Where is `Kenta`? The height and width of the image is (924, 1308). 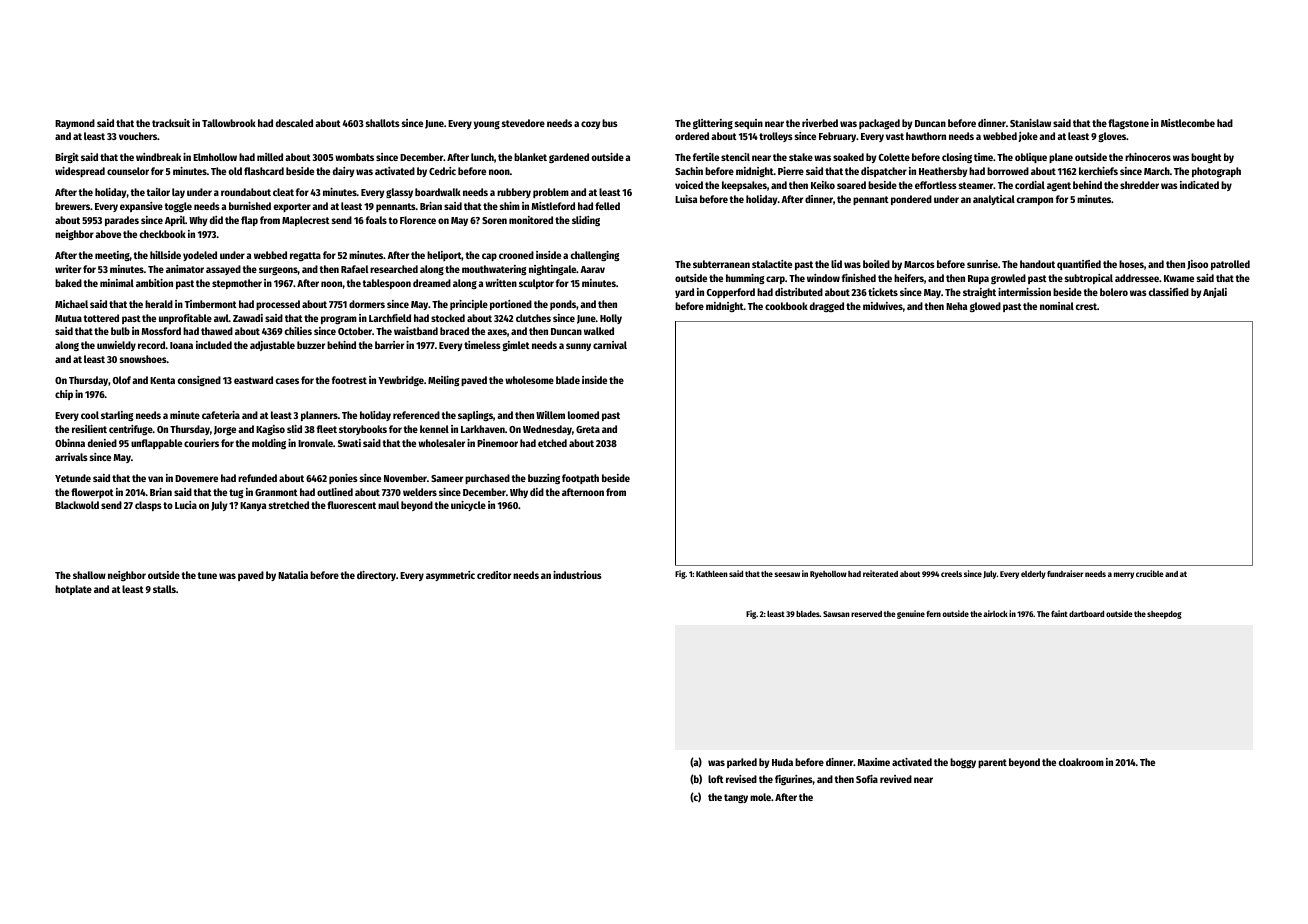 Kenta is located at coordinates (162, 380).
